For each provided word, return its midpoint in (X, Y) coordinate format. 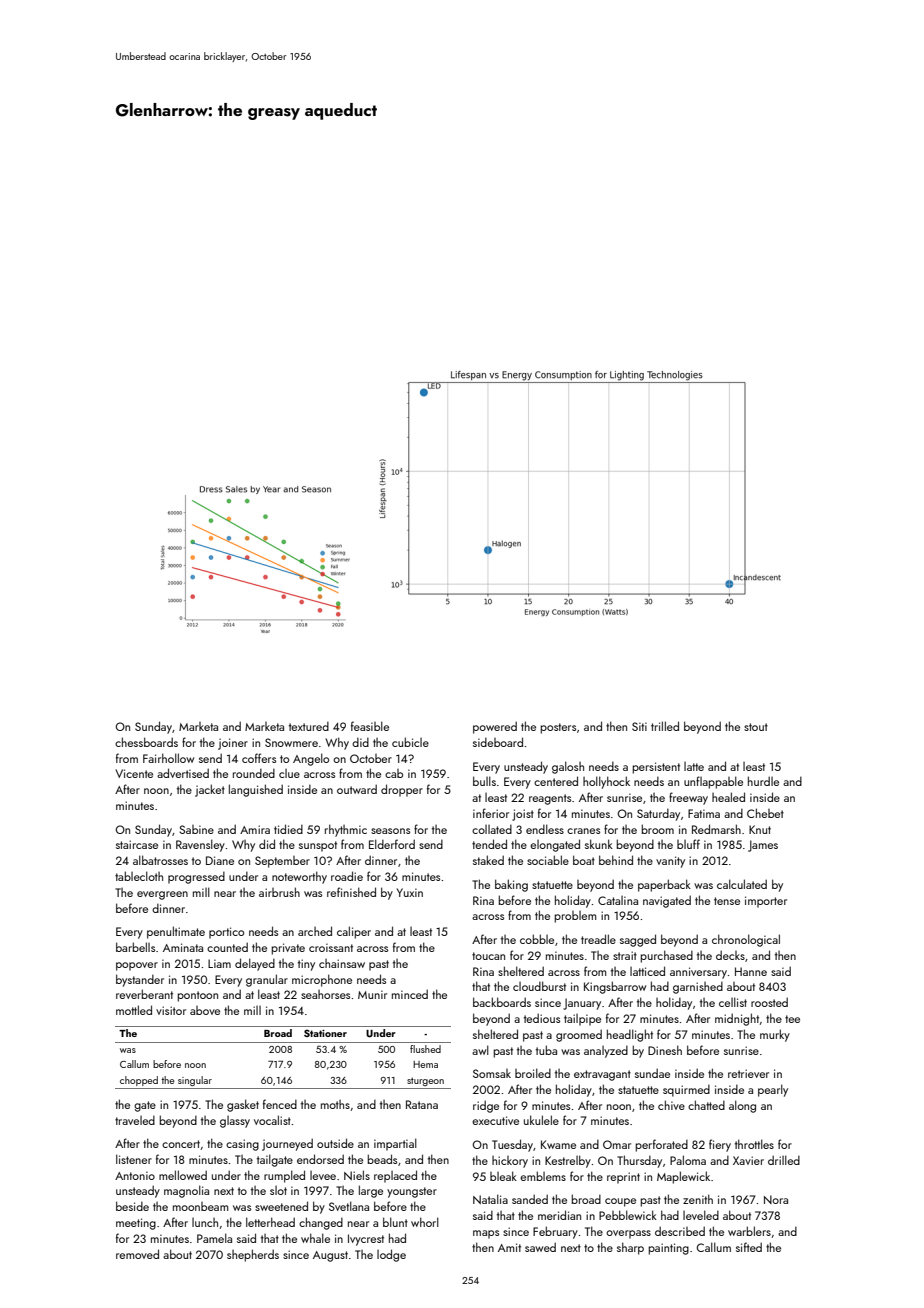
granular (267, 980)
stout (756, 727)
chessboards (146, 742)
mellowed (183, 1175)
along (742, 1106)
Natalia (490, 1199)
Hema (425, 1064)
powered (495, 727)
